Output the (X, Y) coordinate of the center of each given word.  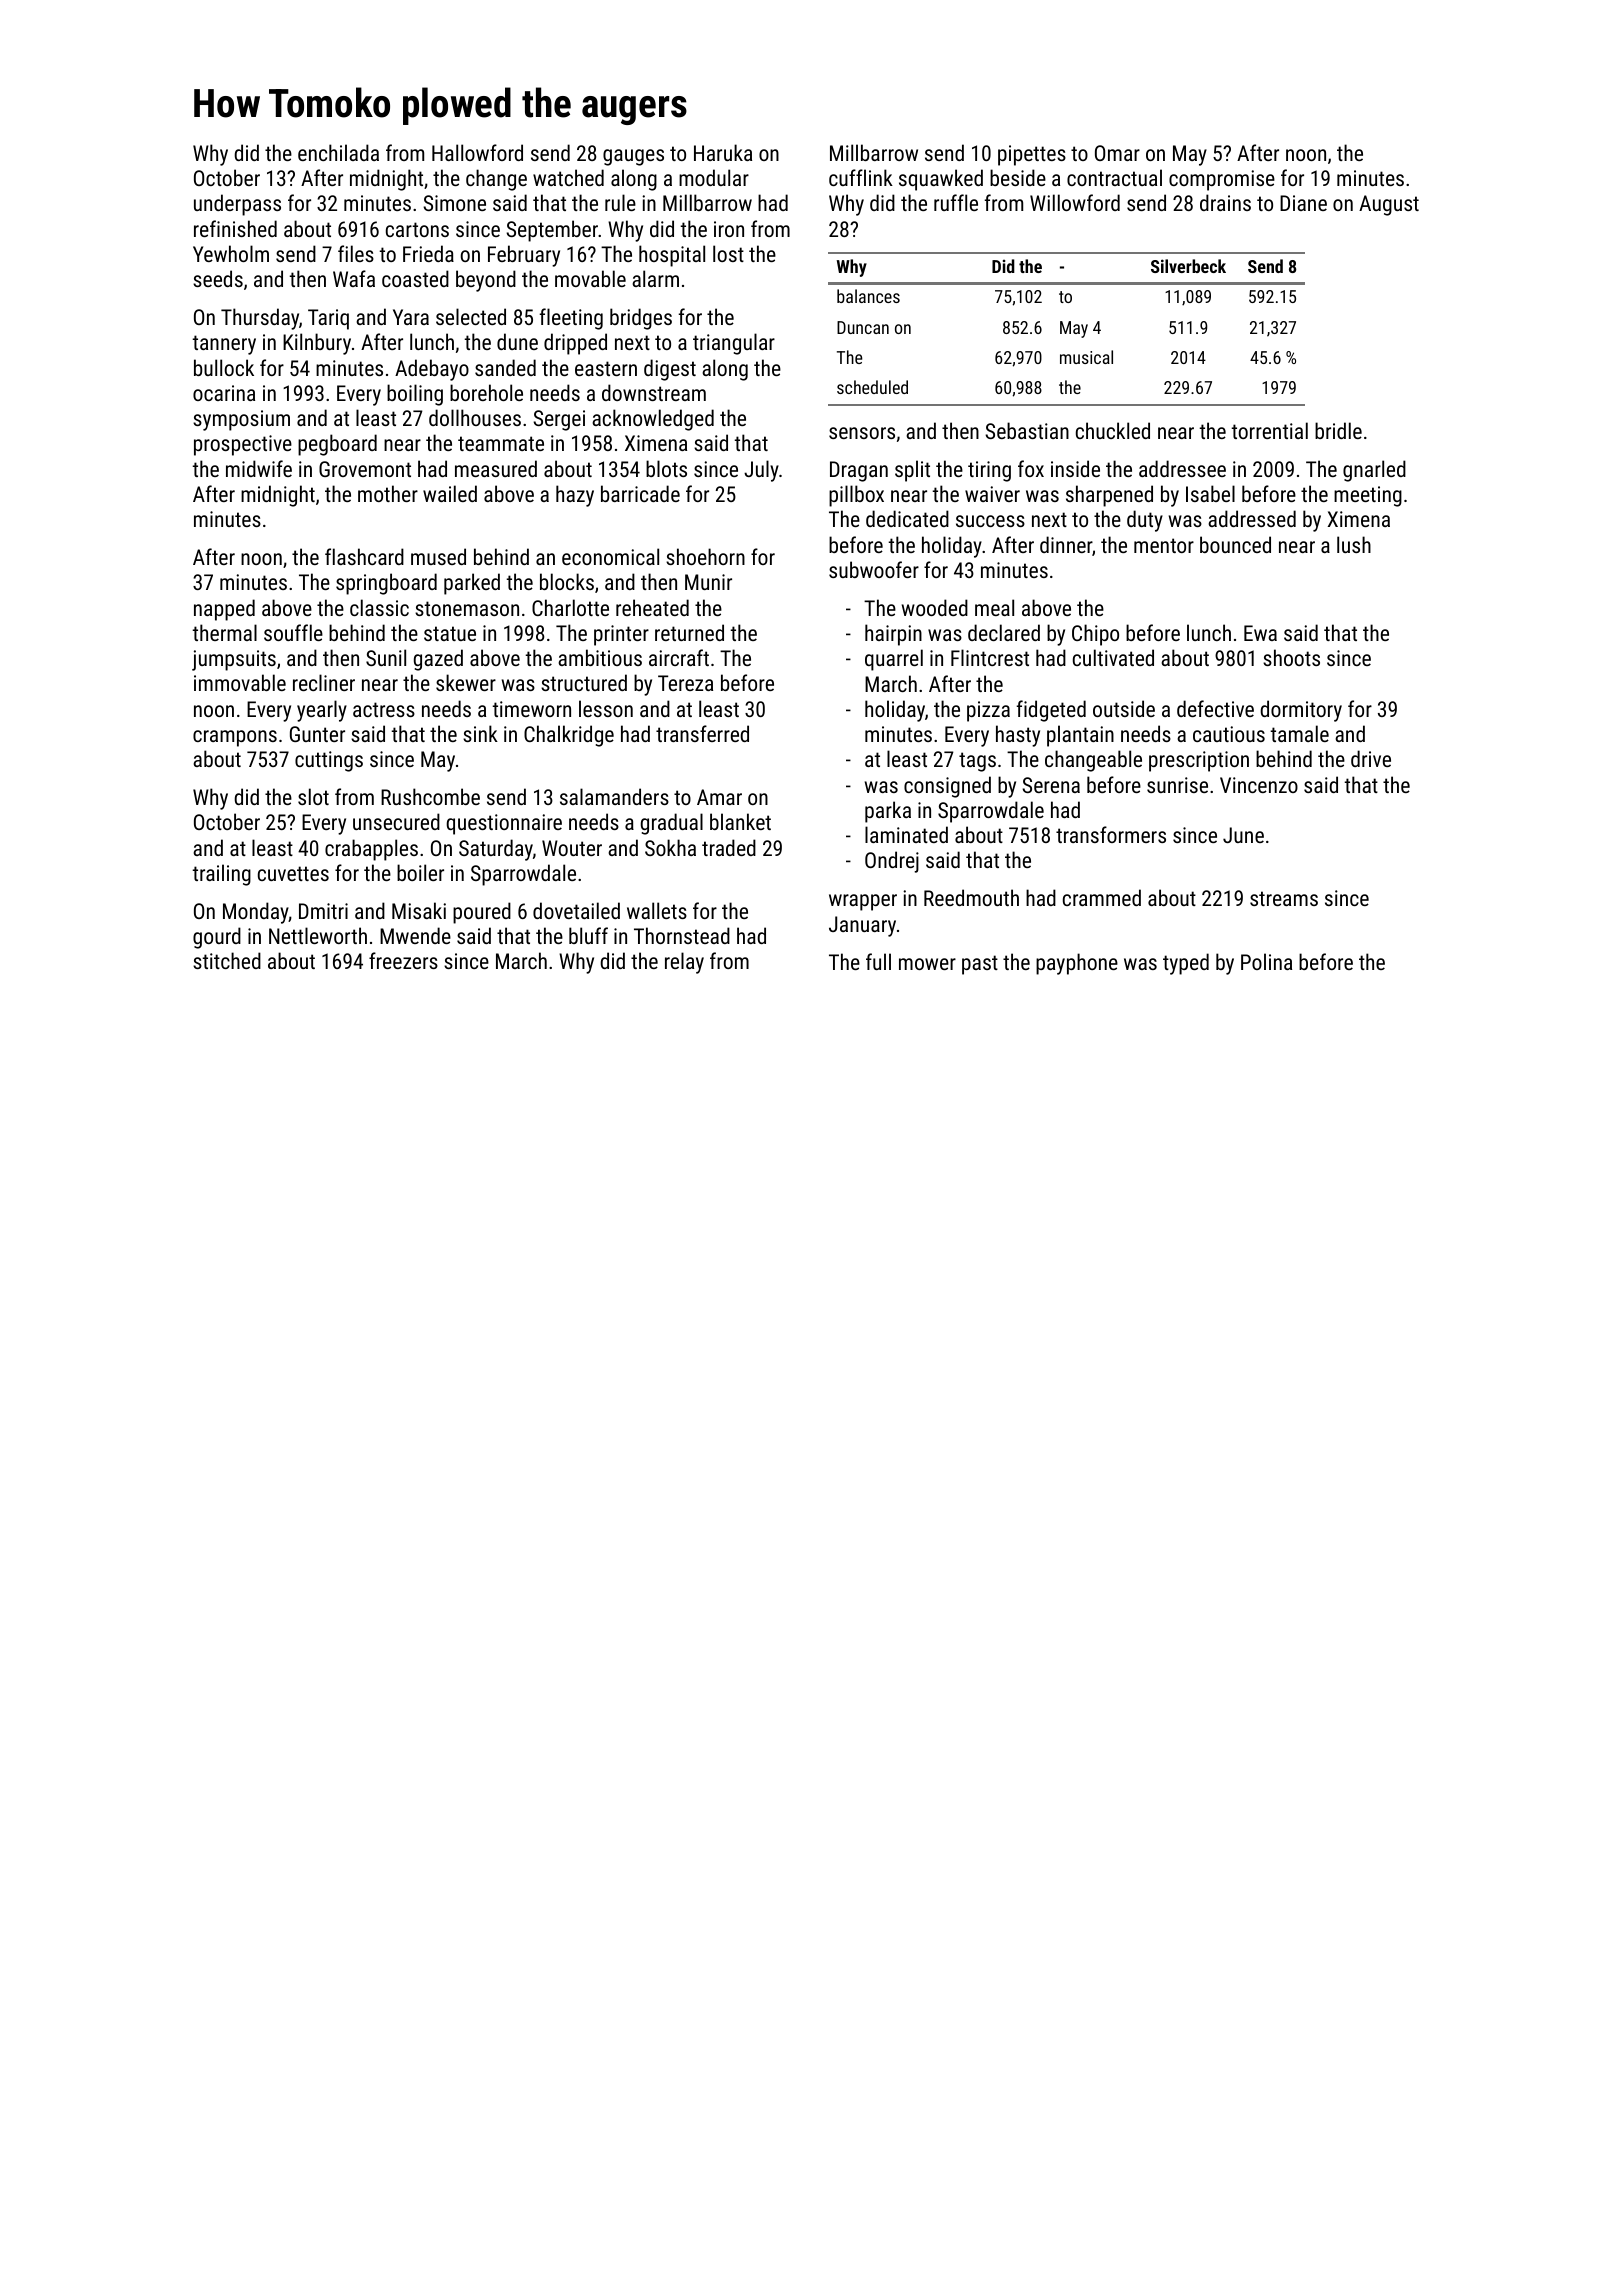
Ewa (1260, 633)
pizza (988, 711)
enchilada (338, 152)
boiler (420, 872)
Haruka (723, 152)
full (878, 961)
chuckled (1113, 430)
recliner (324, 682)
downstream (654, 392)
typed (1186, 964)
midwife (259, 468)
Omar (1117, 153)
